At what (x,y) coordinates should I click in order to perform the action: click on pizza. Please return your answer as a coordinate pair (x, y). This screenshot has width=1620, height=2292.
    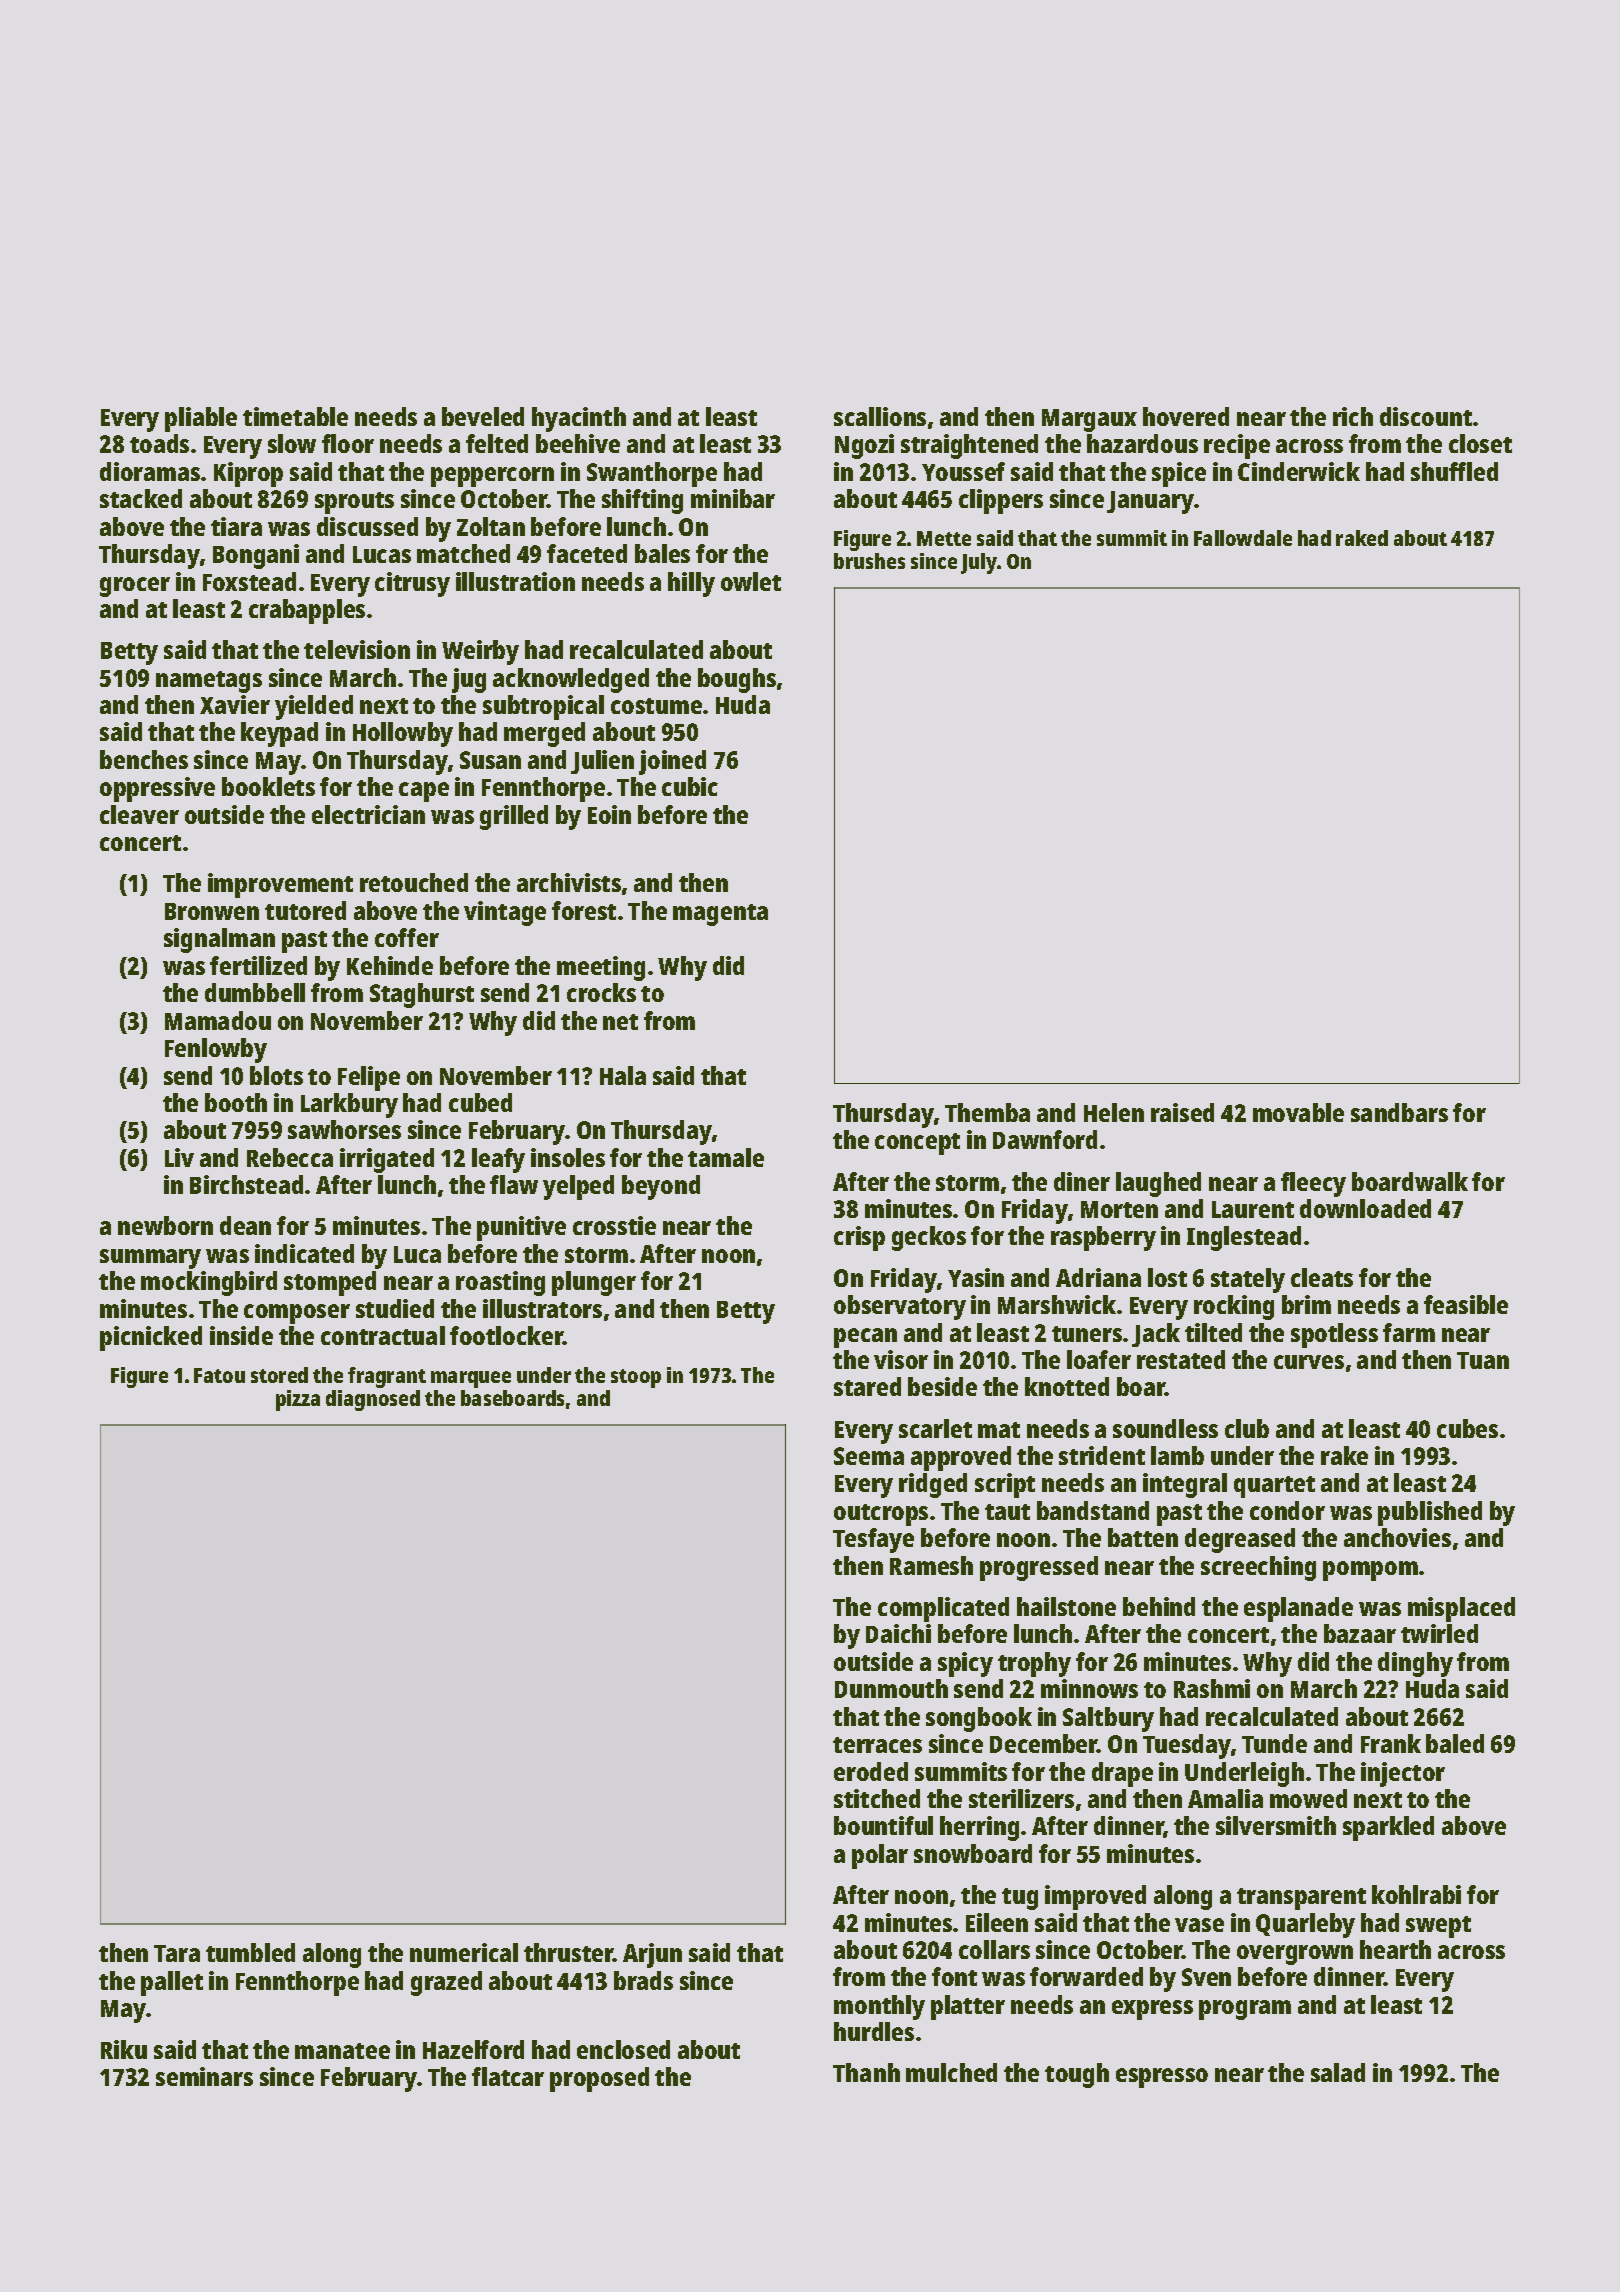
    Looking at the image, I should click on (298, 1400).
